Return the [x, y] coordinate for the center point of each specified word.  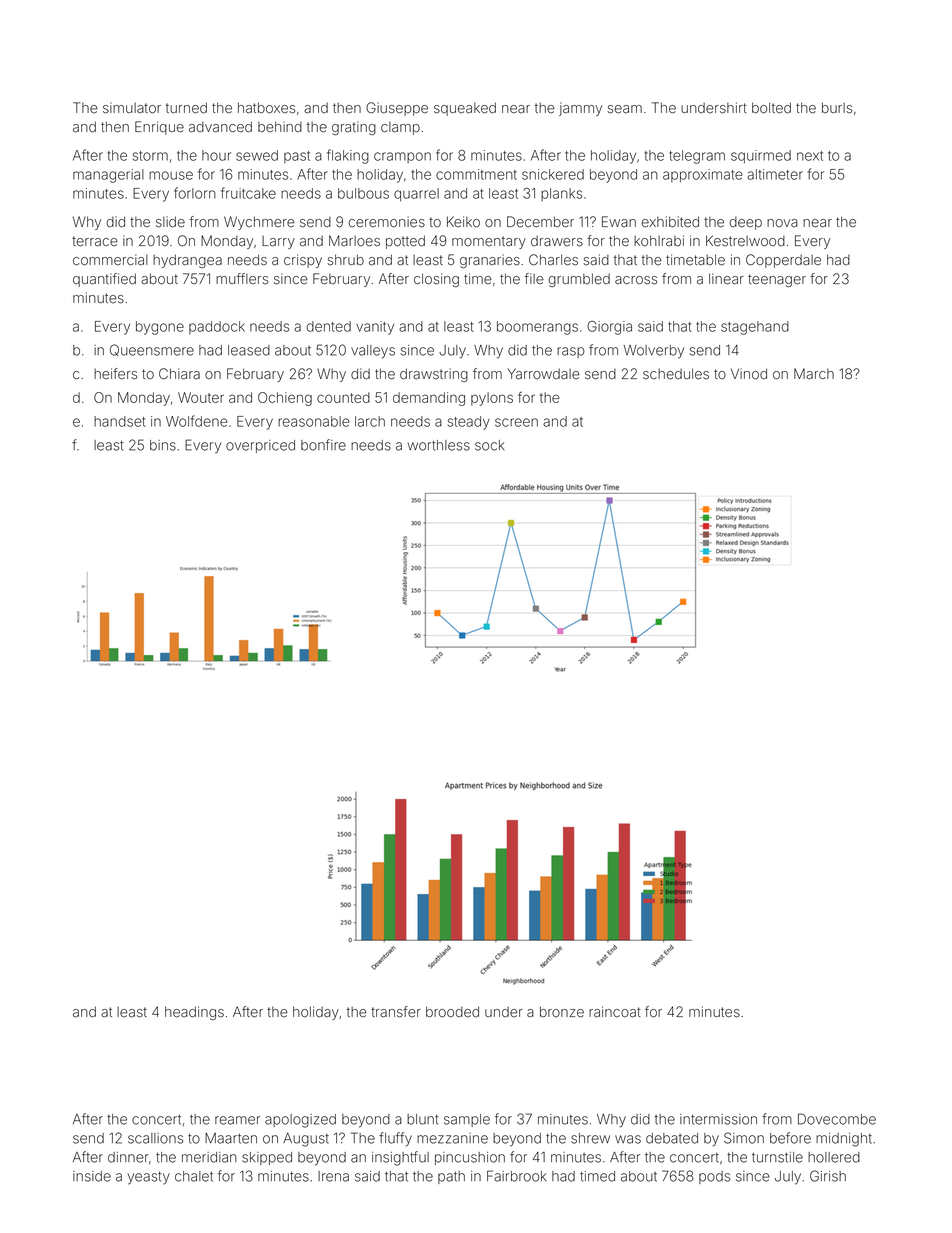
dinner [128, 1157]
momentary [489, 242]
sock [489, 445]
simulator [132, 108]
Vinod [749, 374]
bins [163, 445]
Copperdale [783, 261]
